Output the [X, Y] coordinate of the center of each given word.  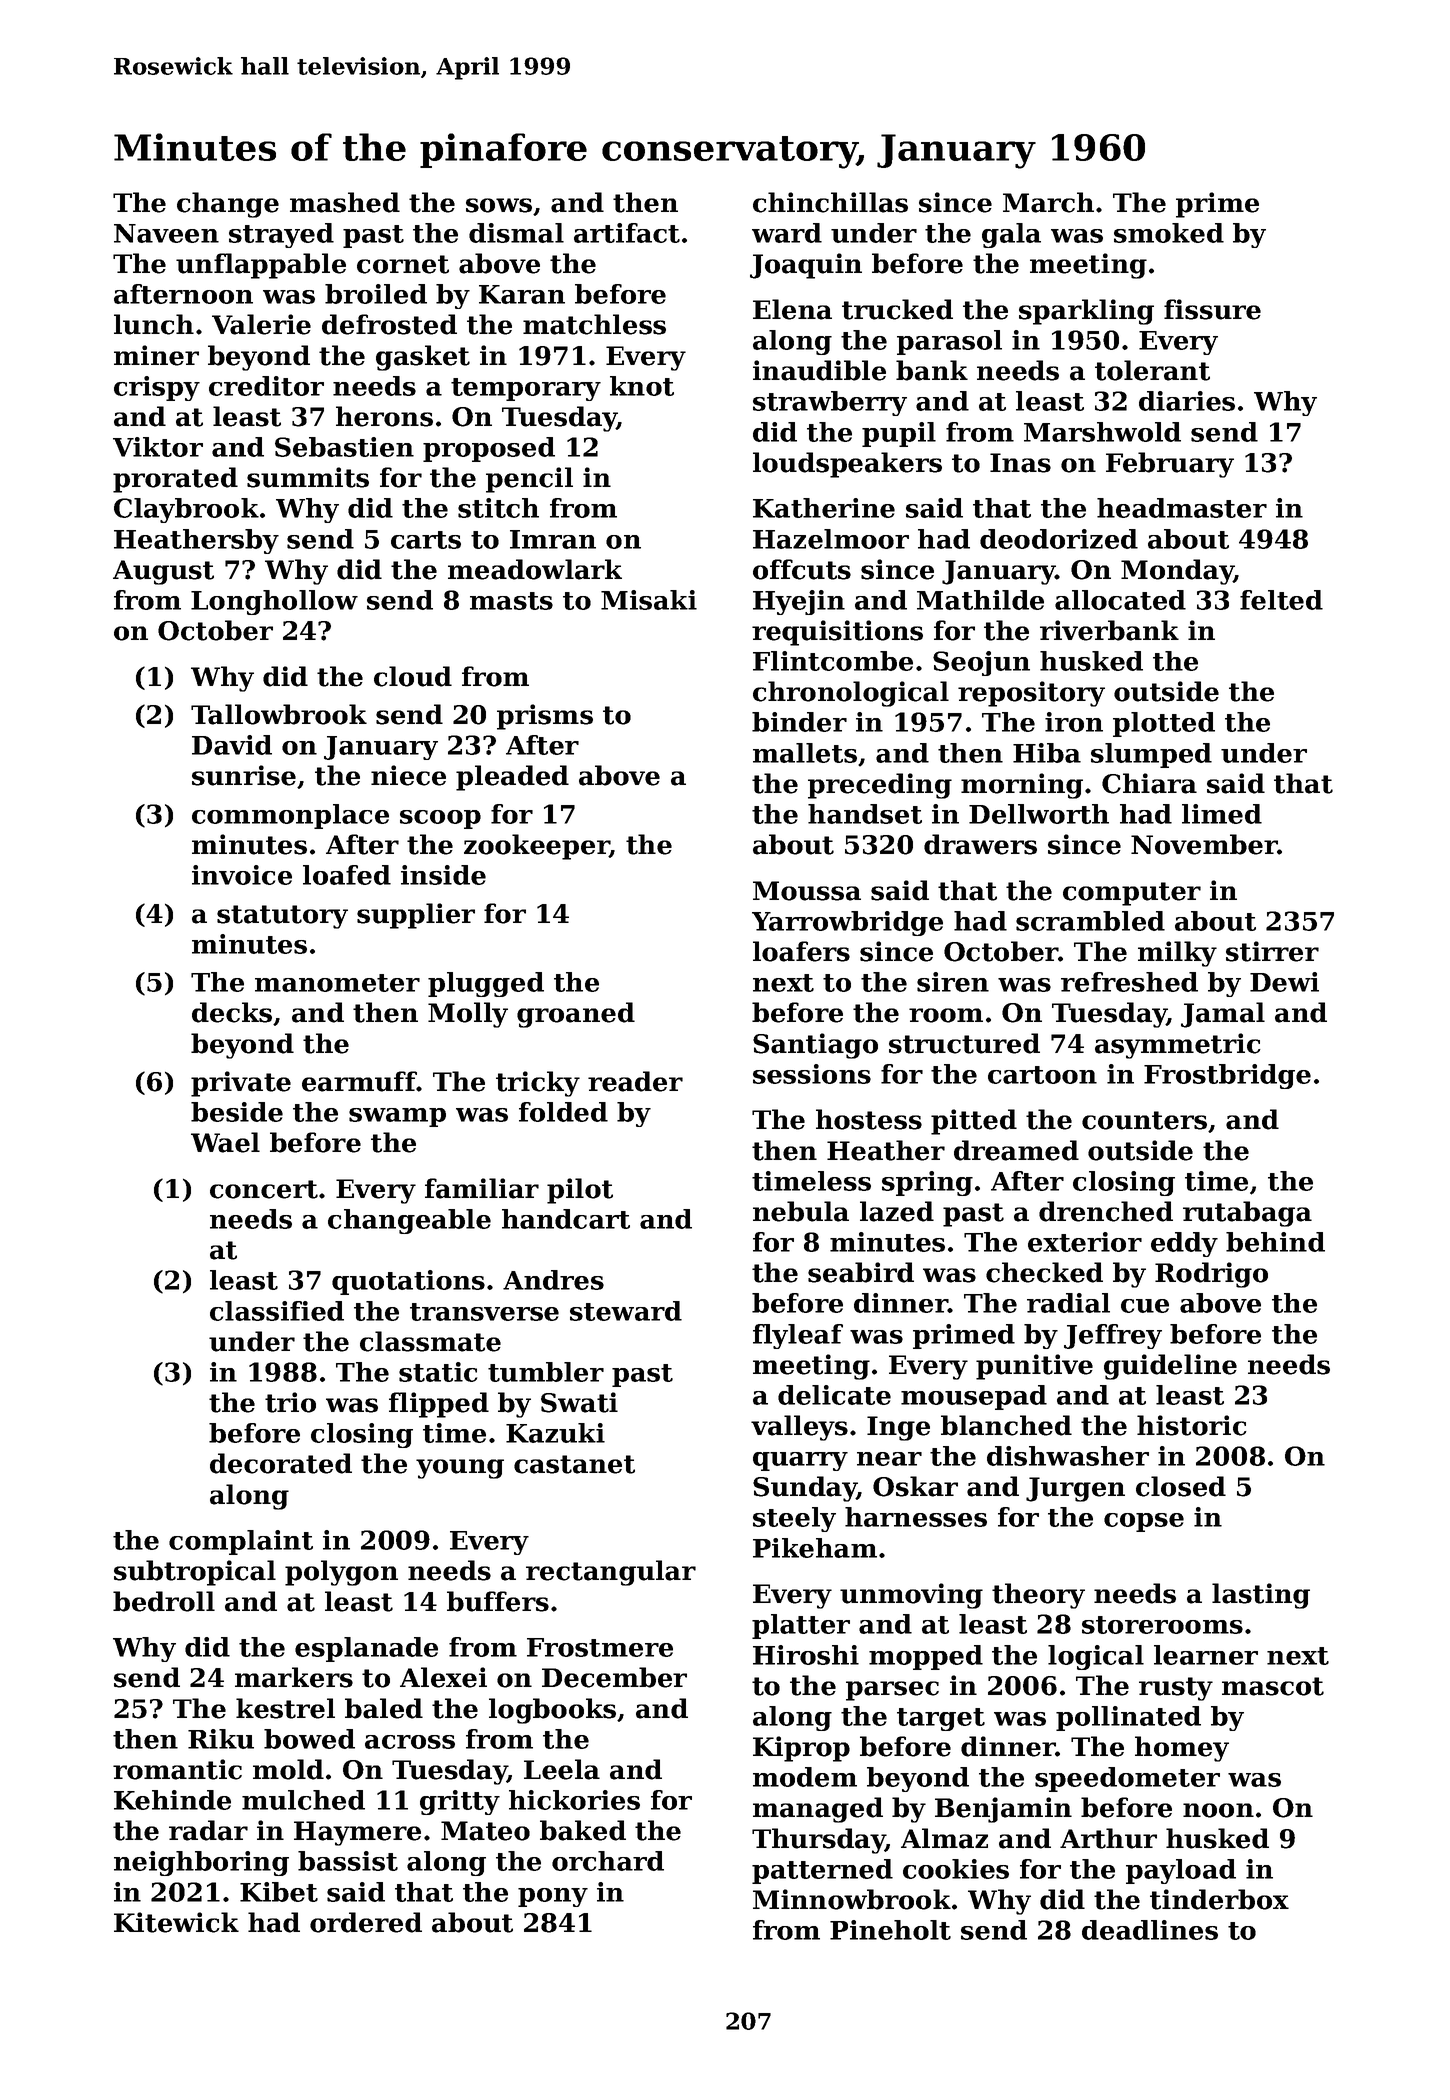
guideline [1170, 1367]
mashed [345, 202]
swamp [397, 1117]
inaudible [819, 370]
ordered [366, 1922]
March [1048, 202]
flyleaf [798, 1336]
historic [1191, 1425]
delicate [834, 1395]
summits [308, 477]
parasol [949, 342]
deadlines [1150, 1930]
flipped [439, 1405]
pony [553, 1897]
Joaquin [806, 266]
